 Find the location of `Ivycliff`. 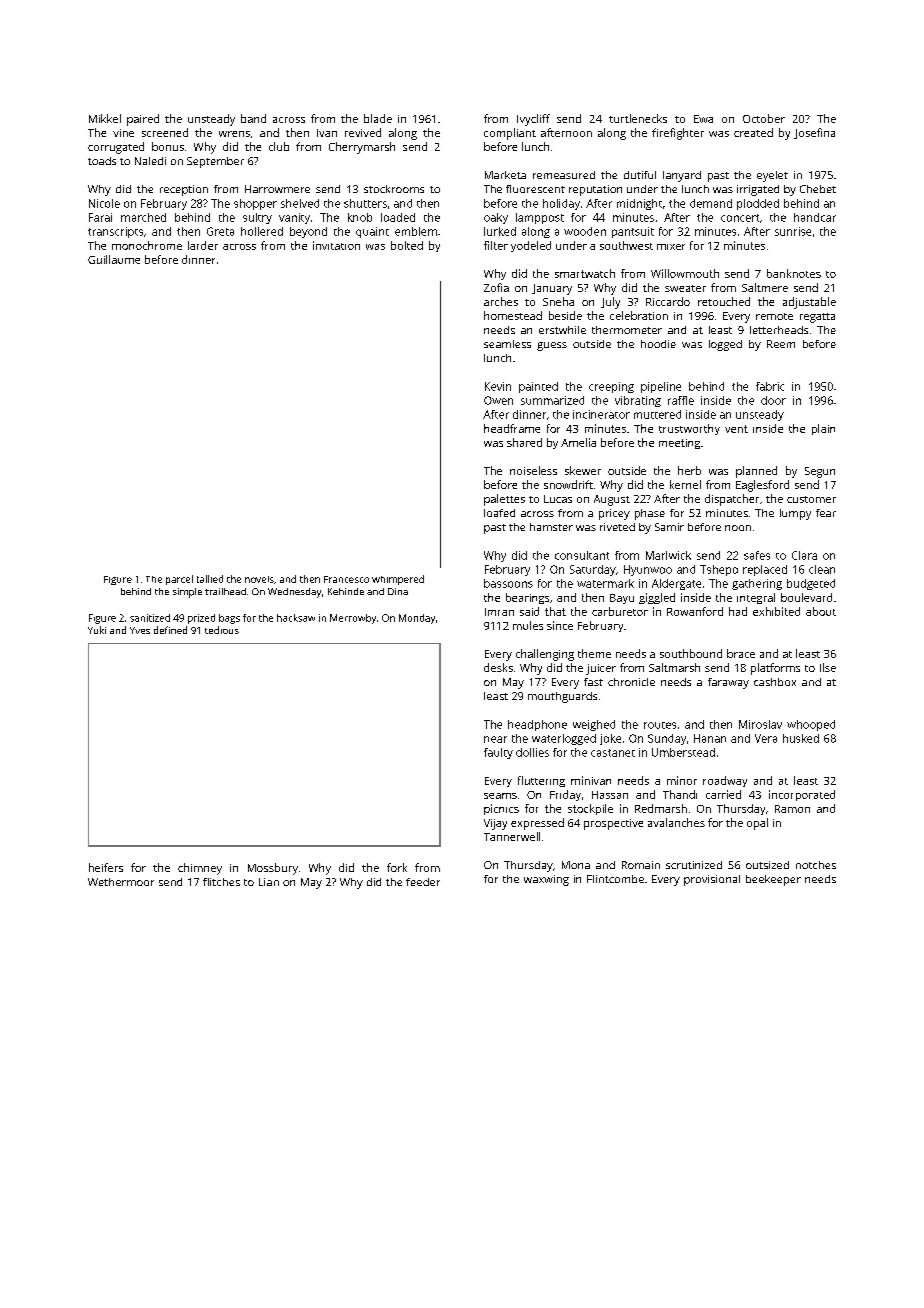

Ivycliff is located at coordinates (533, 120).
